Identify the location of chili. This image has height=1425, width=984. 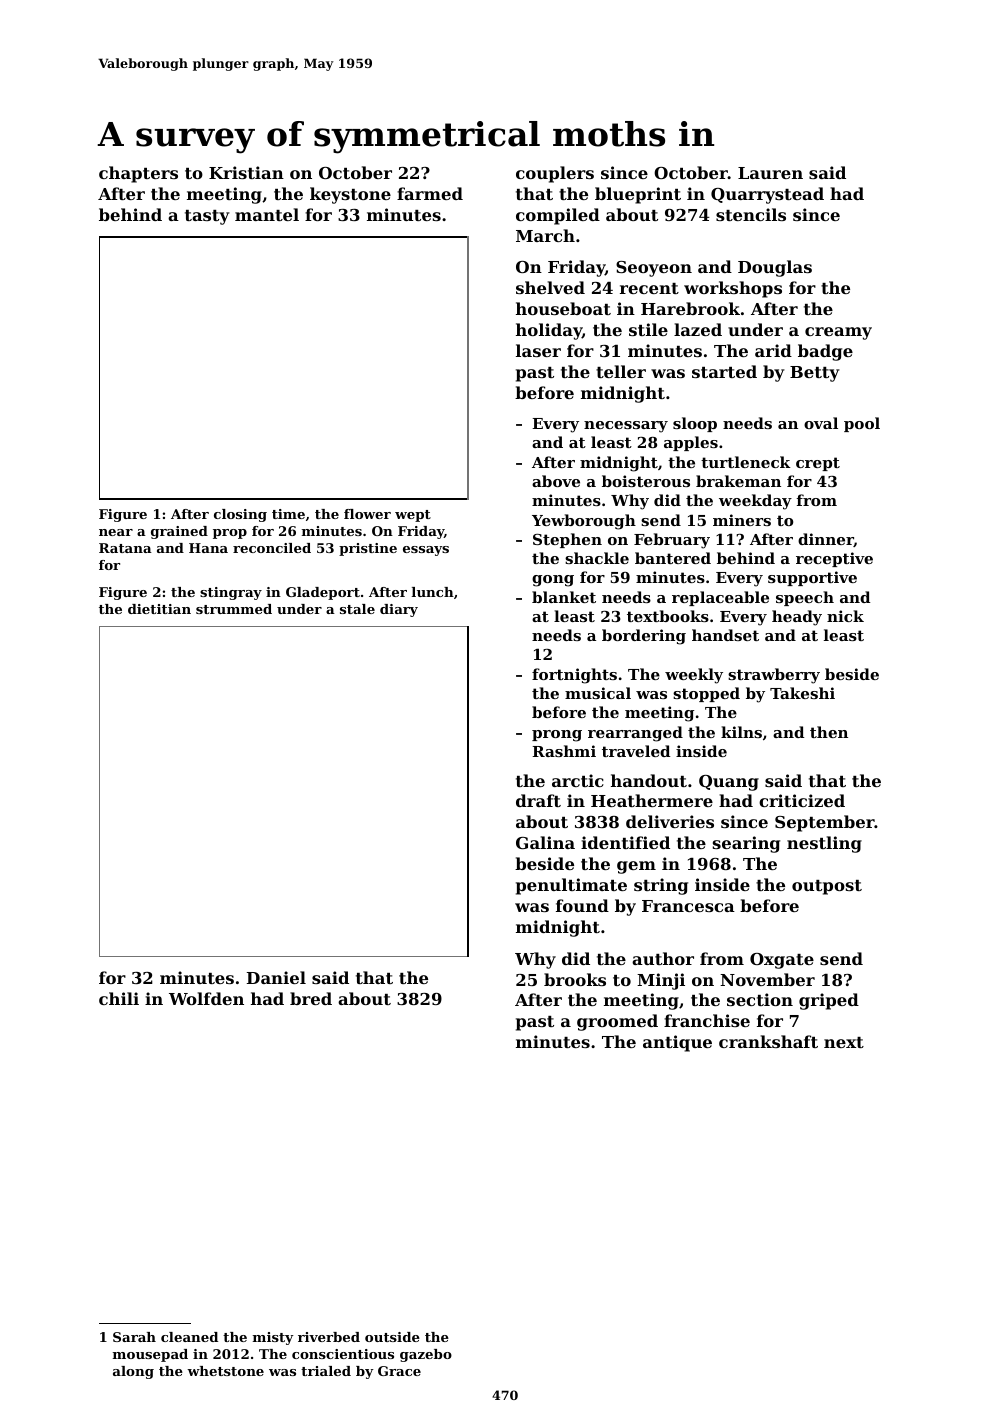
(119, 998).
